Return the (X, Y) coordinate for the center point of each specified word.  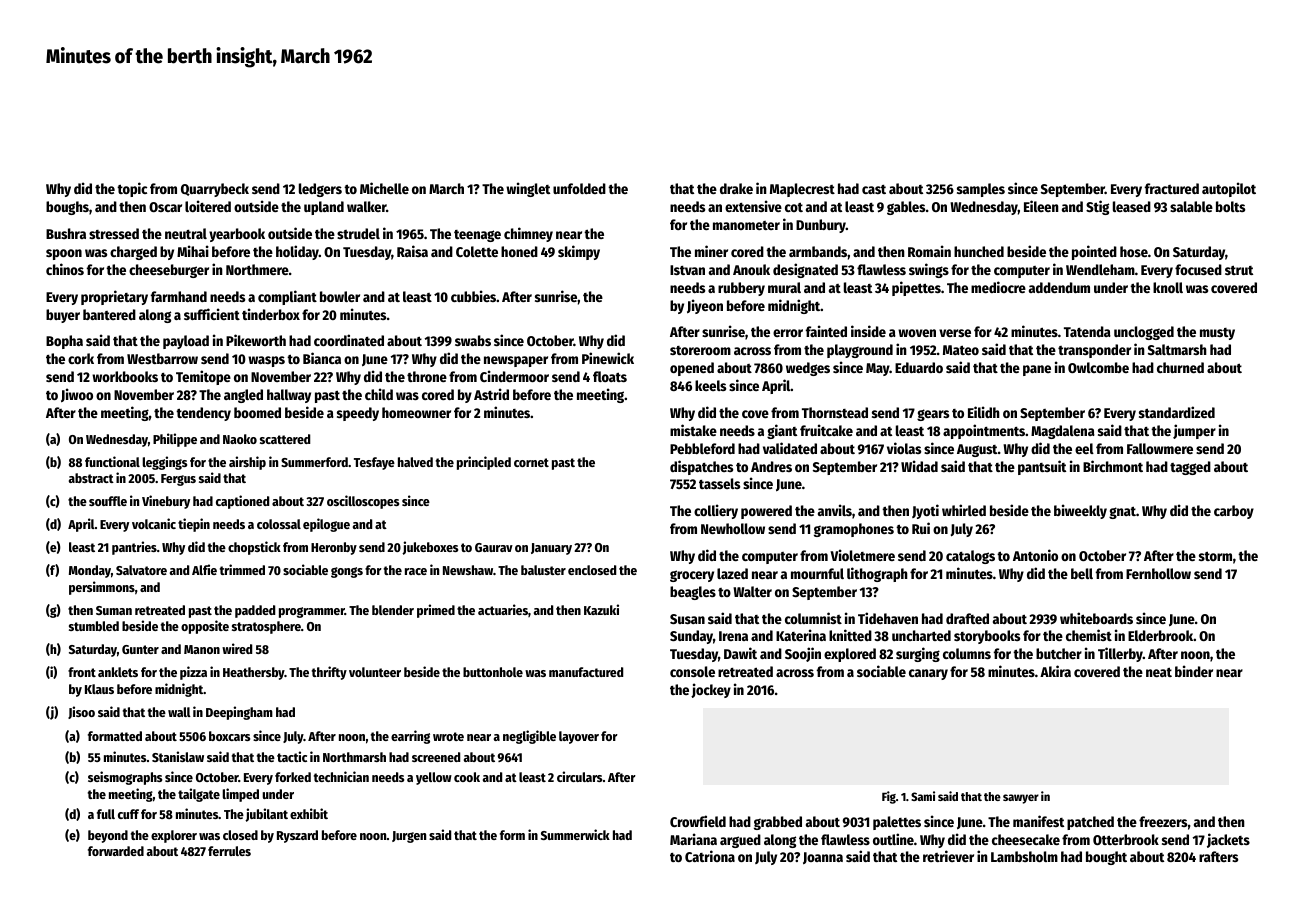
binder (1194, 671)
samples (981, 190)
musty (1217, 334)
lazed (732, 573)
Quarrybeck (215, 190)
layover (579, 737)
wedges (808, 369)
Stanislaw (178, 756)
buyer (63, 316)
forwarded (116, 851)
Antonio (1035, 555)
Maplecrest (802, 190)
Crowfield (698, 821)
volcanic (154, 523)
